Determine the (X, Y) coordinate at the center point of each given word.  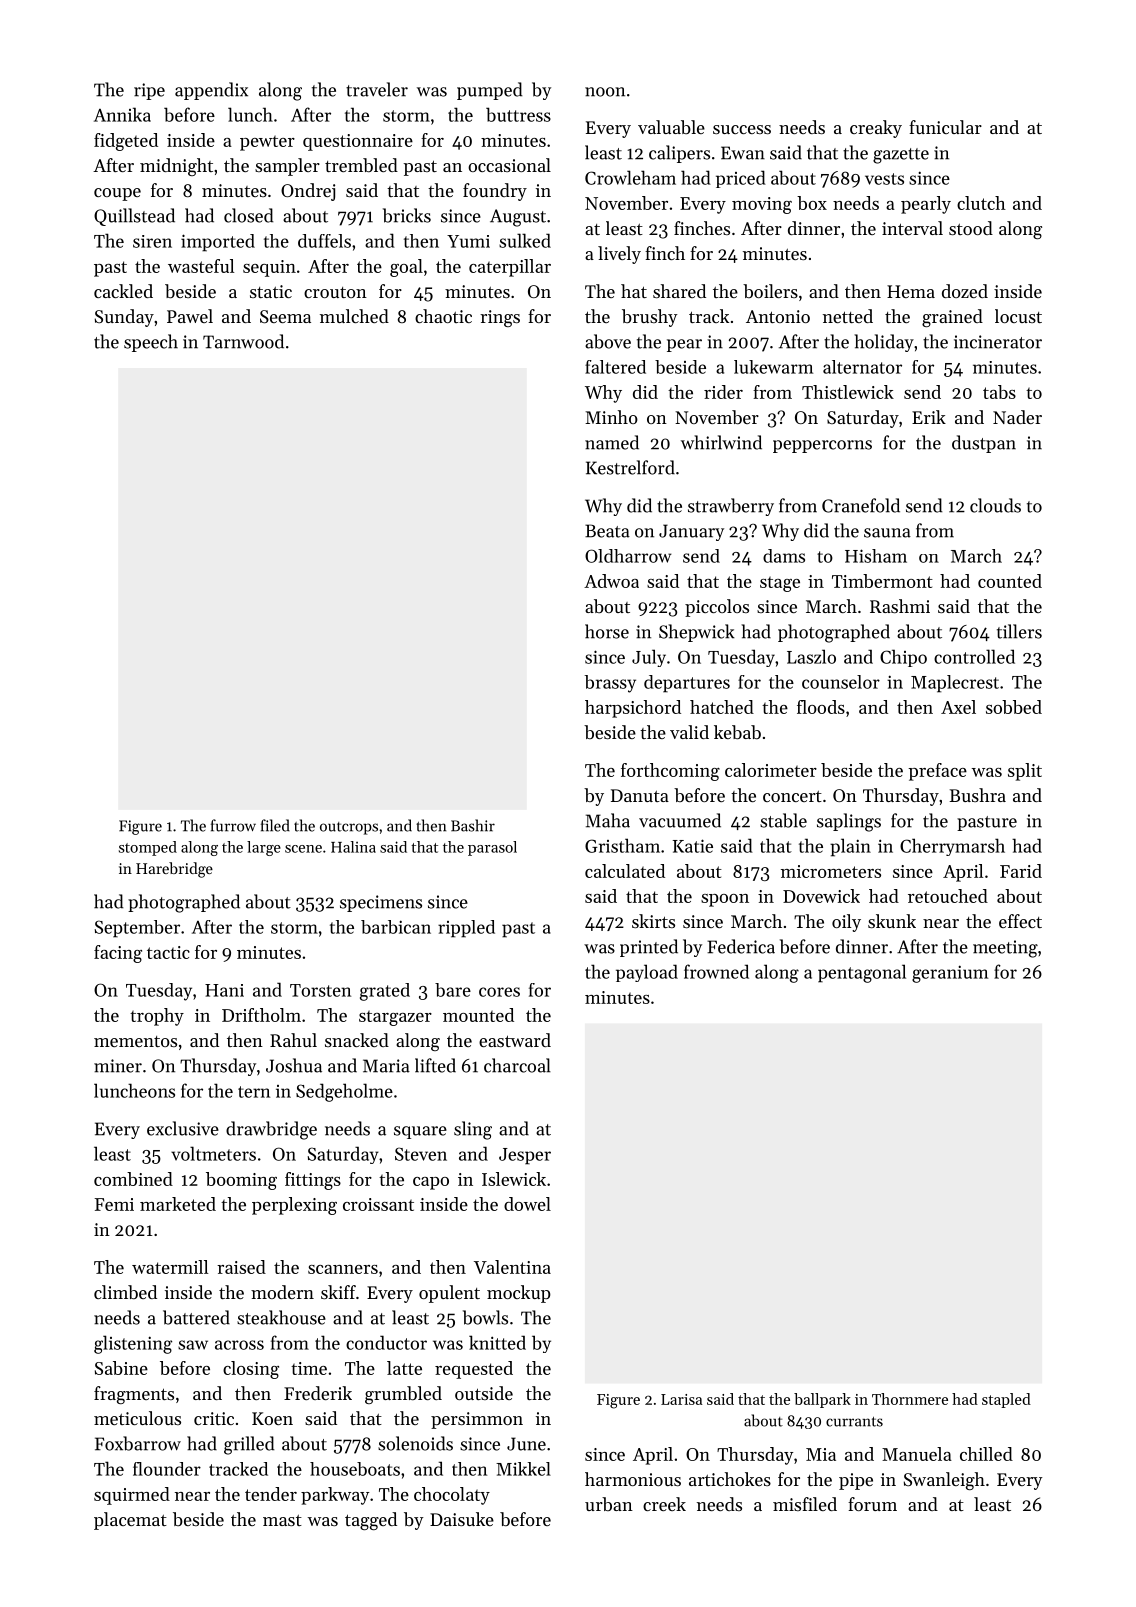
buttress (518, 114)
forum (872, 1504)
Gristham (622, 845)
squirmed (132, 1496)
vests (884, 179)
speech (151, 343)
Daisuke (462, 1519)
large (264, 848)
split (1025, 772)
